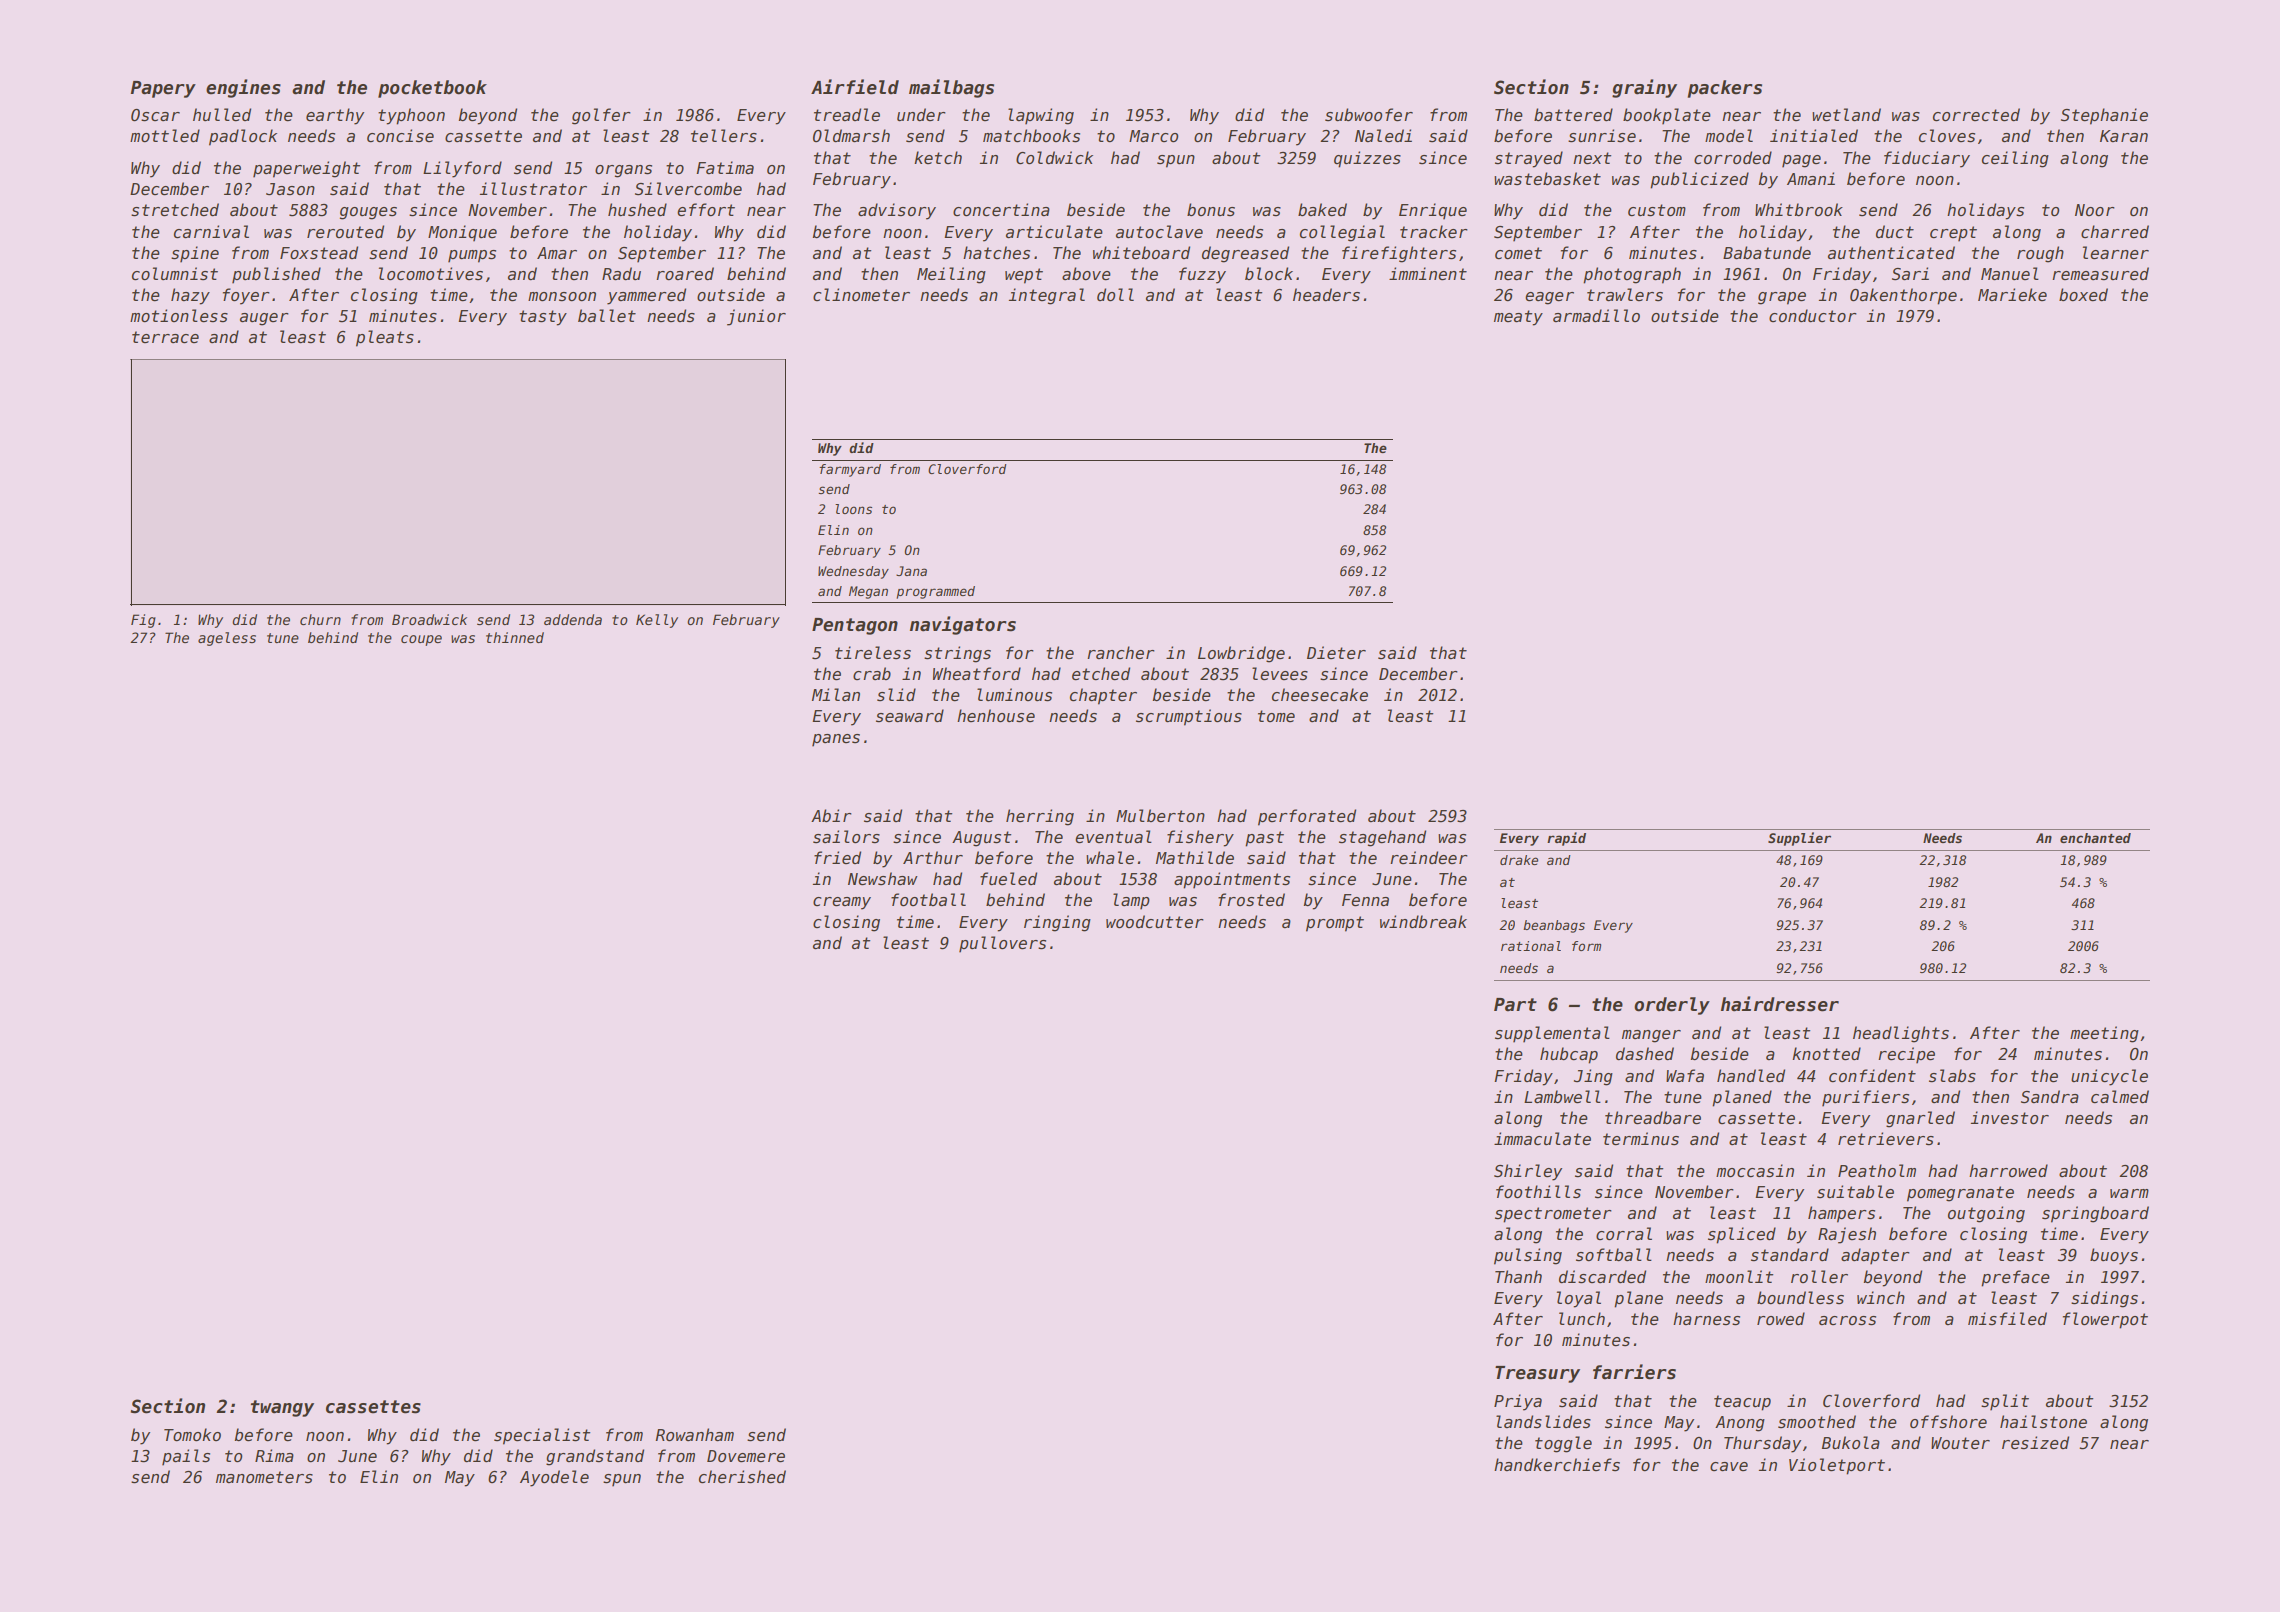 The image size is (2280, 1612). I want to click on Violetport, so click(1837, 1466).
